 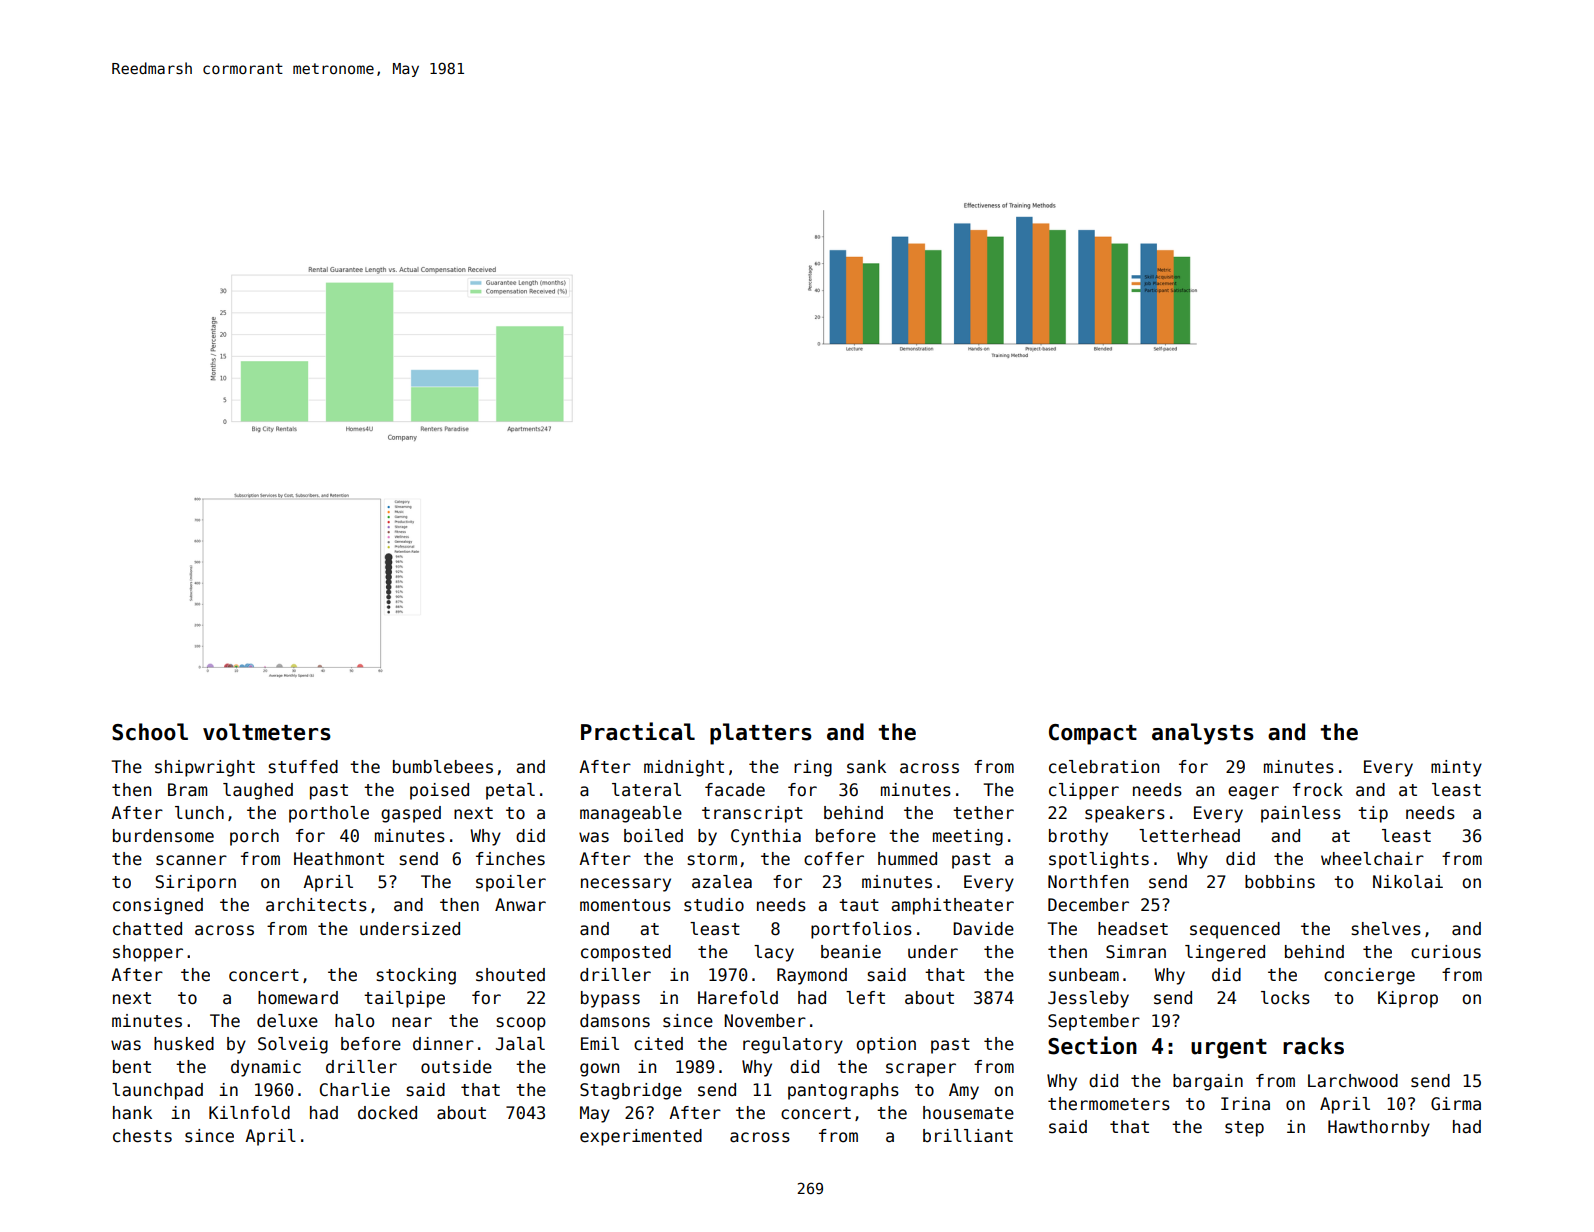 I want to click on brilliant, so click(x=968, y=1136).
